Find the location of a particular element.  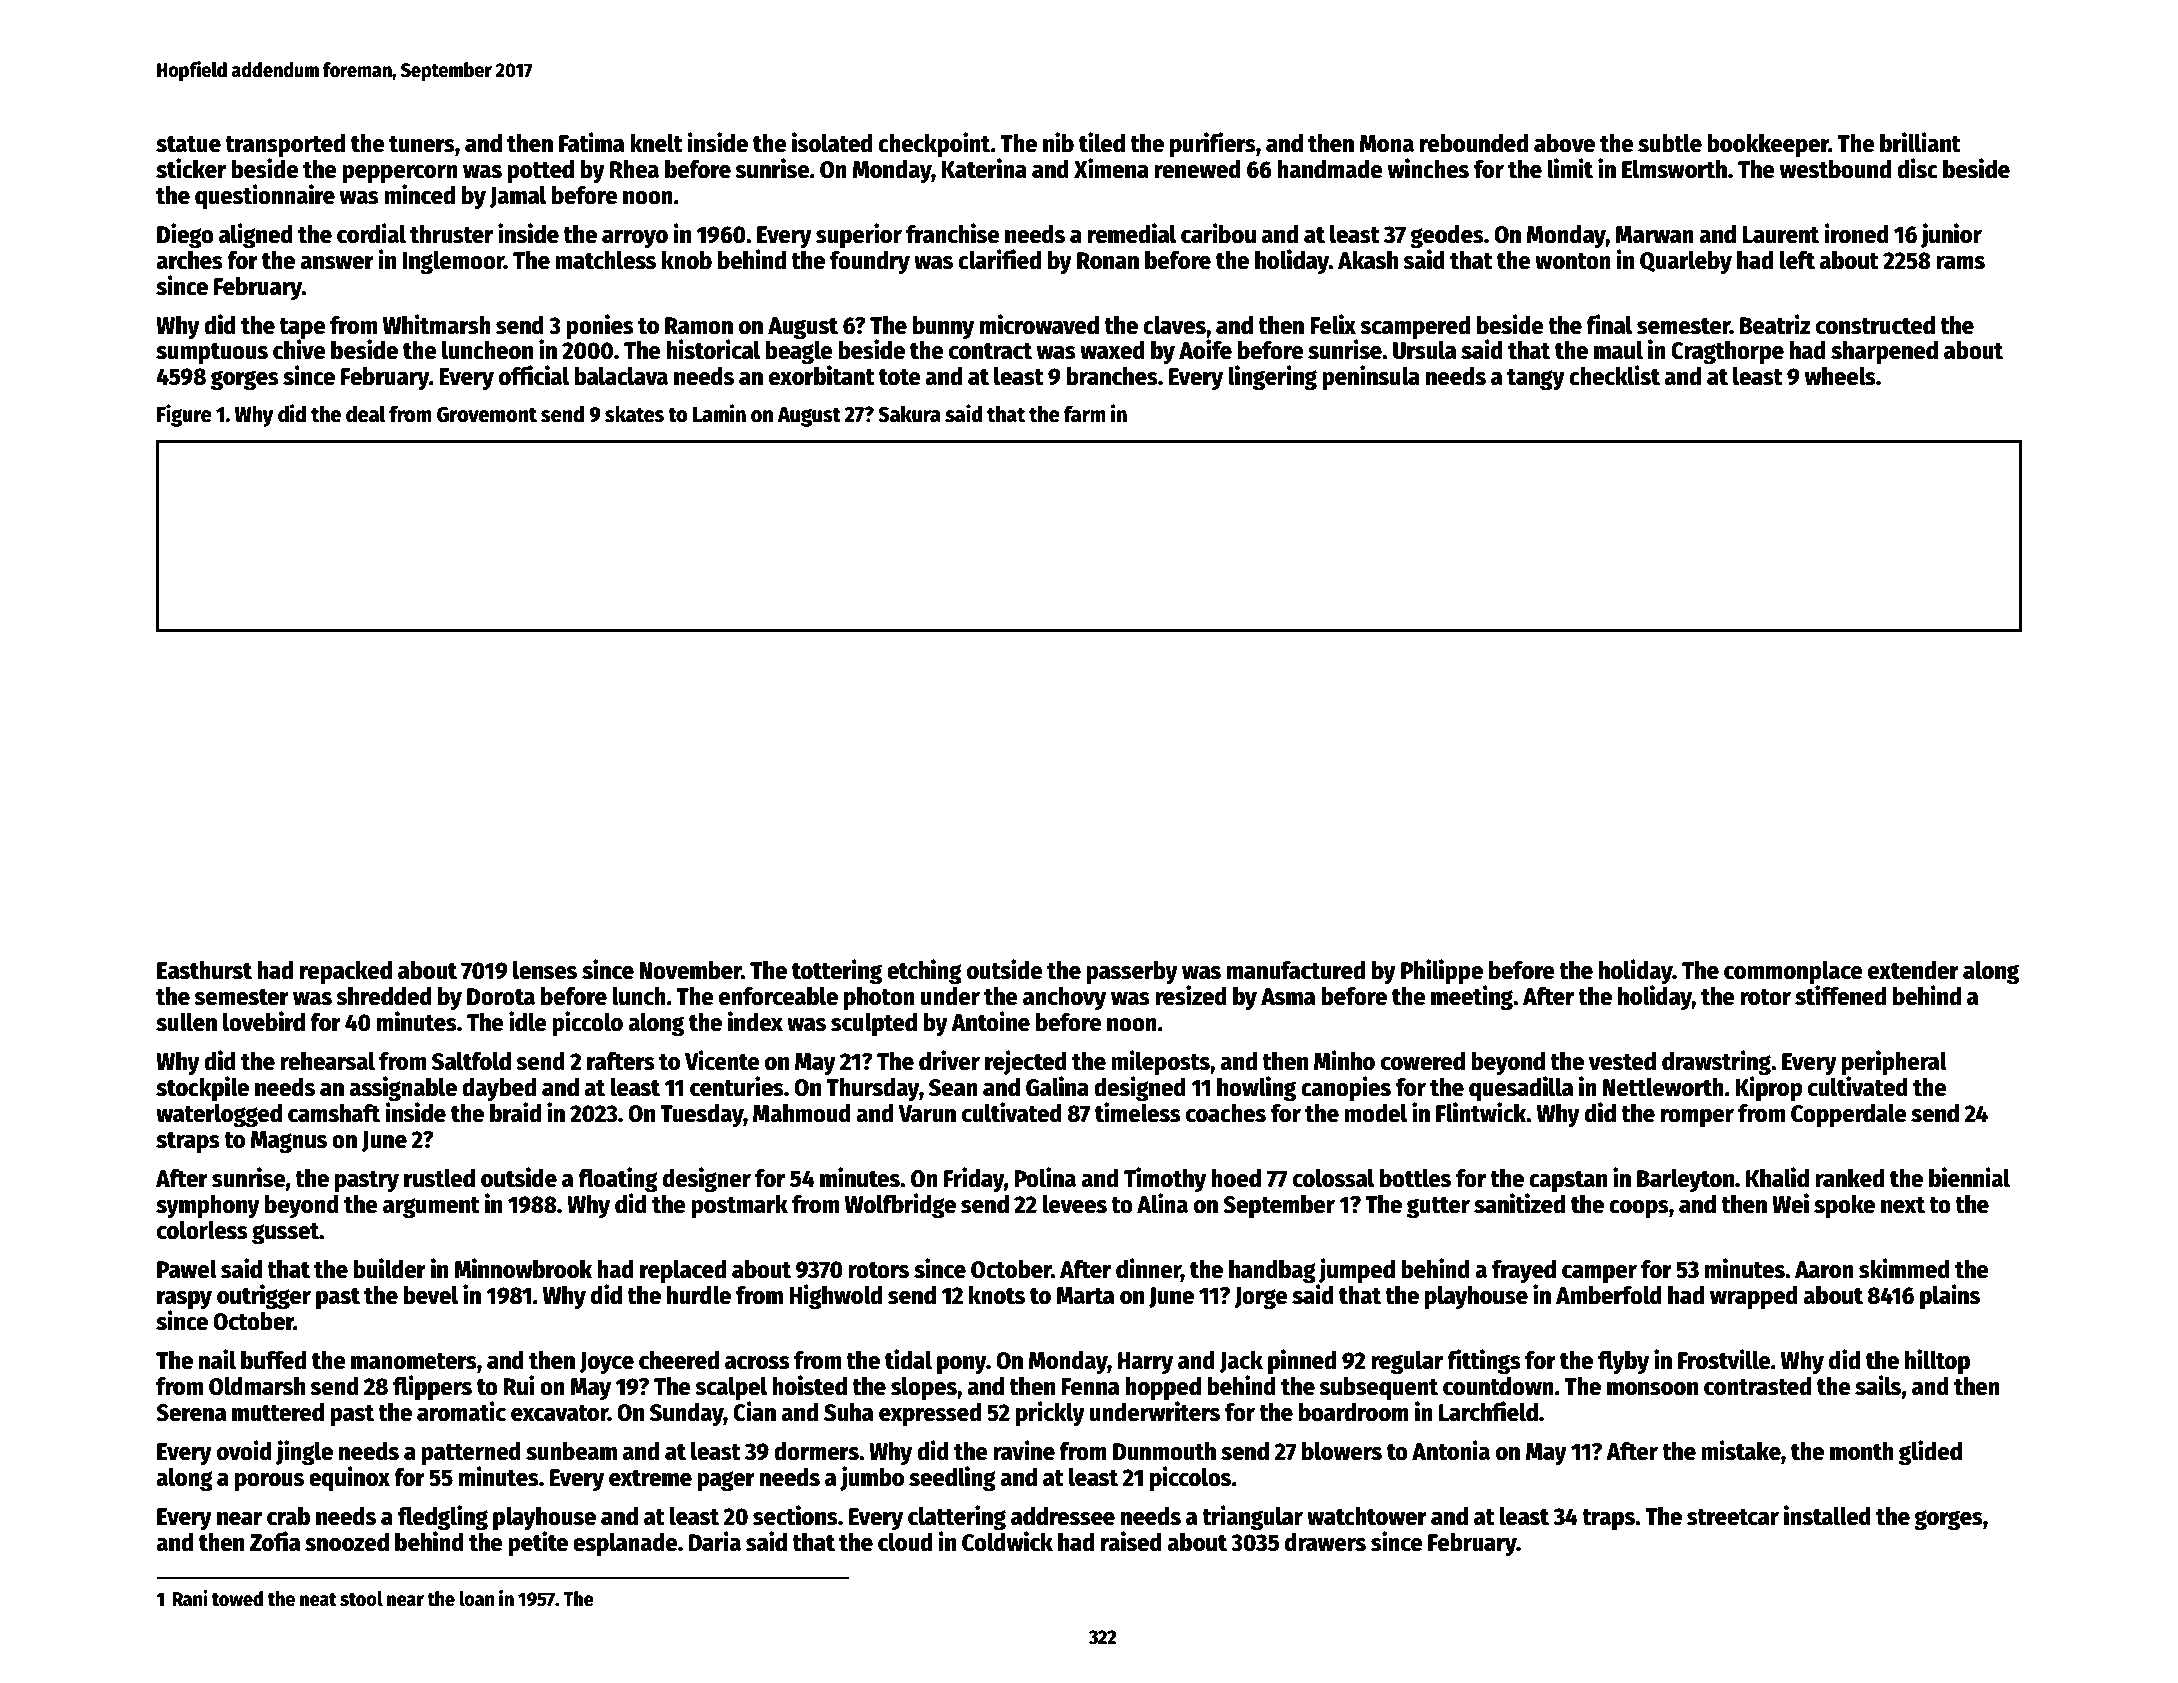

fittings is located at coordinates (1484, 1362).
